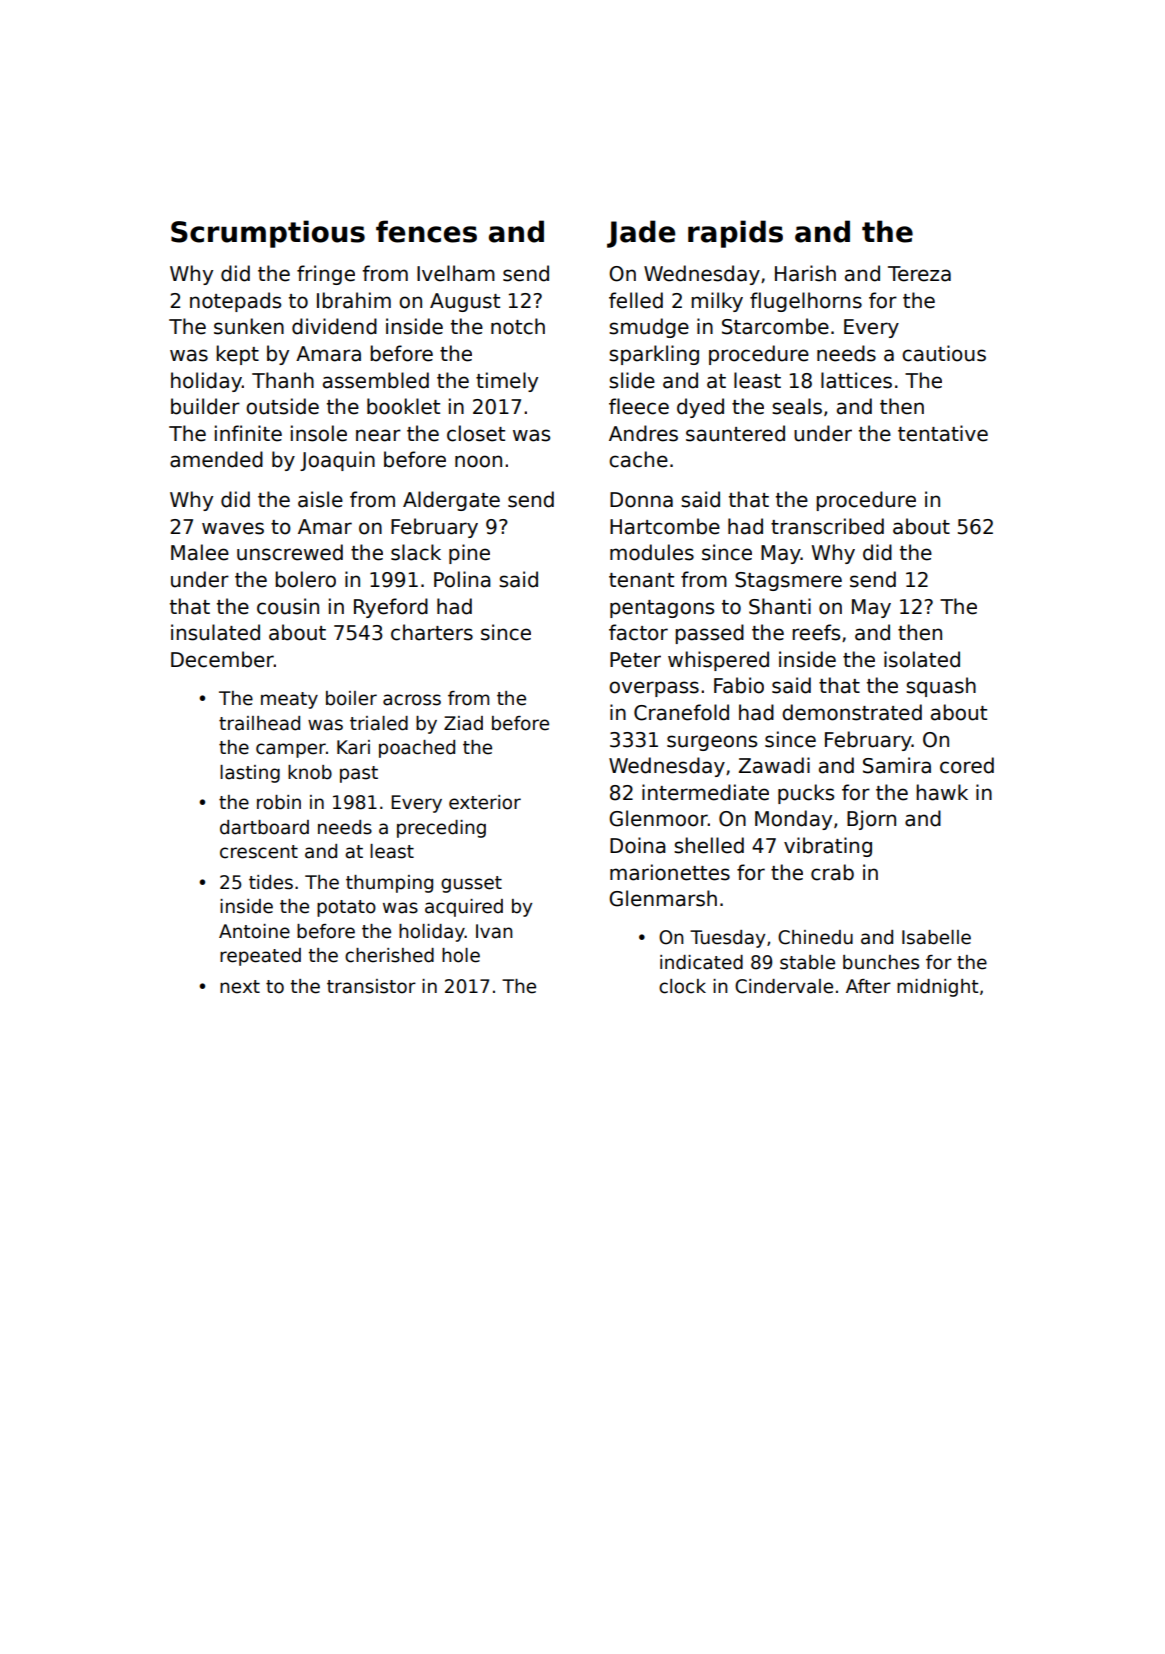 The height and width of the screenshot is (1654, 1165). Describe the element at coordinates (215, 632) in the screenshot. I see `insulated` at that location.
